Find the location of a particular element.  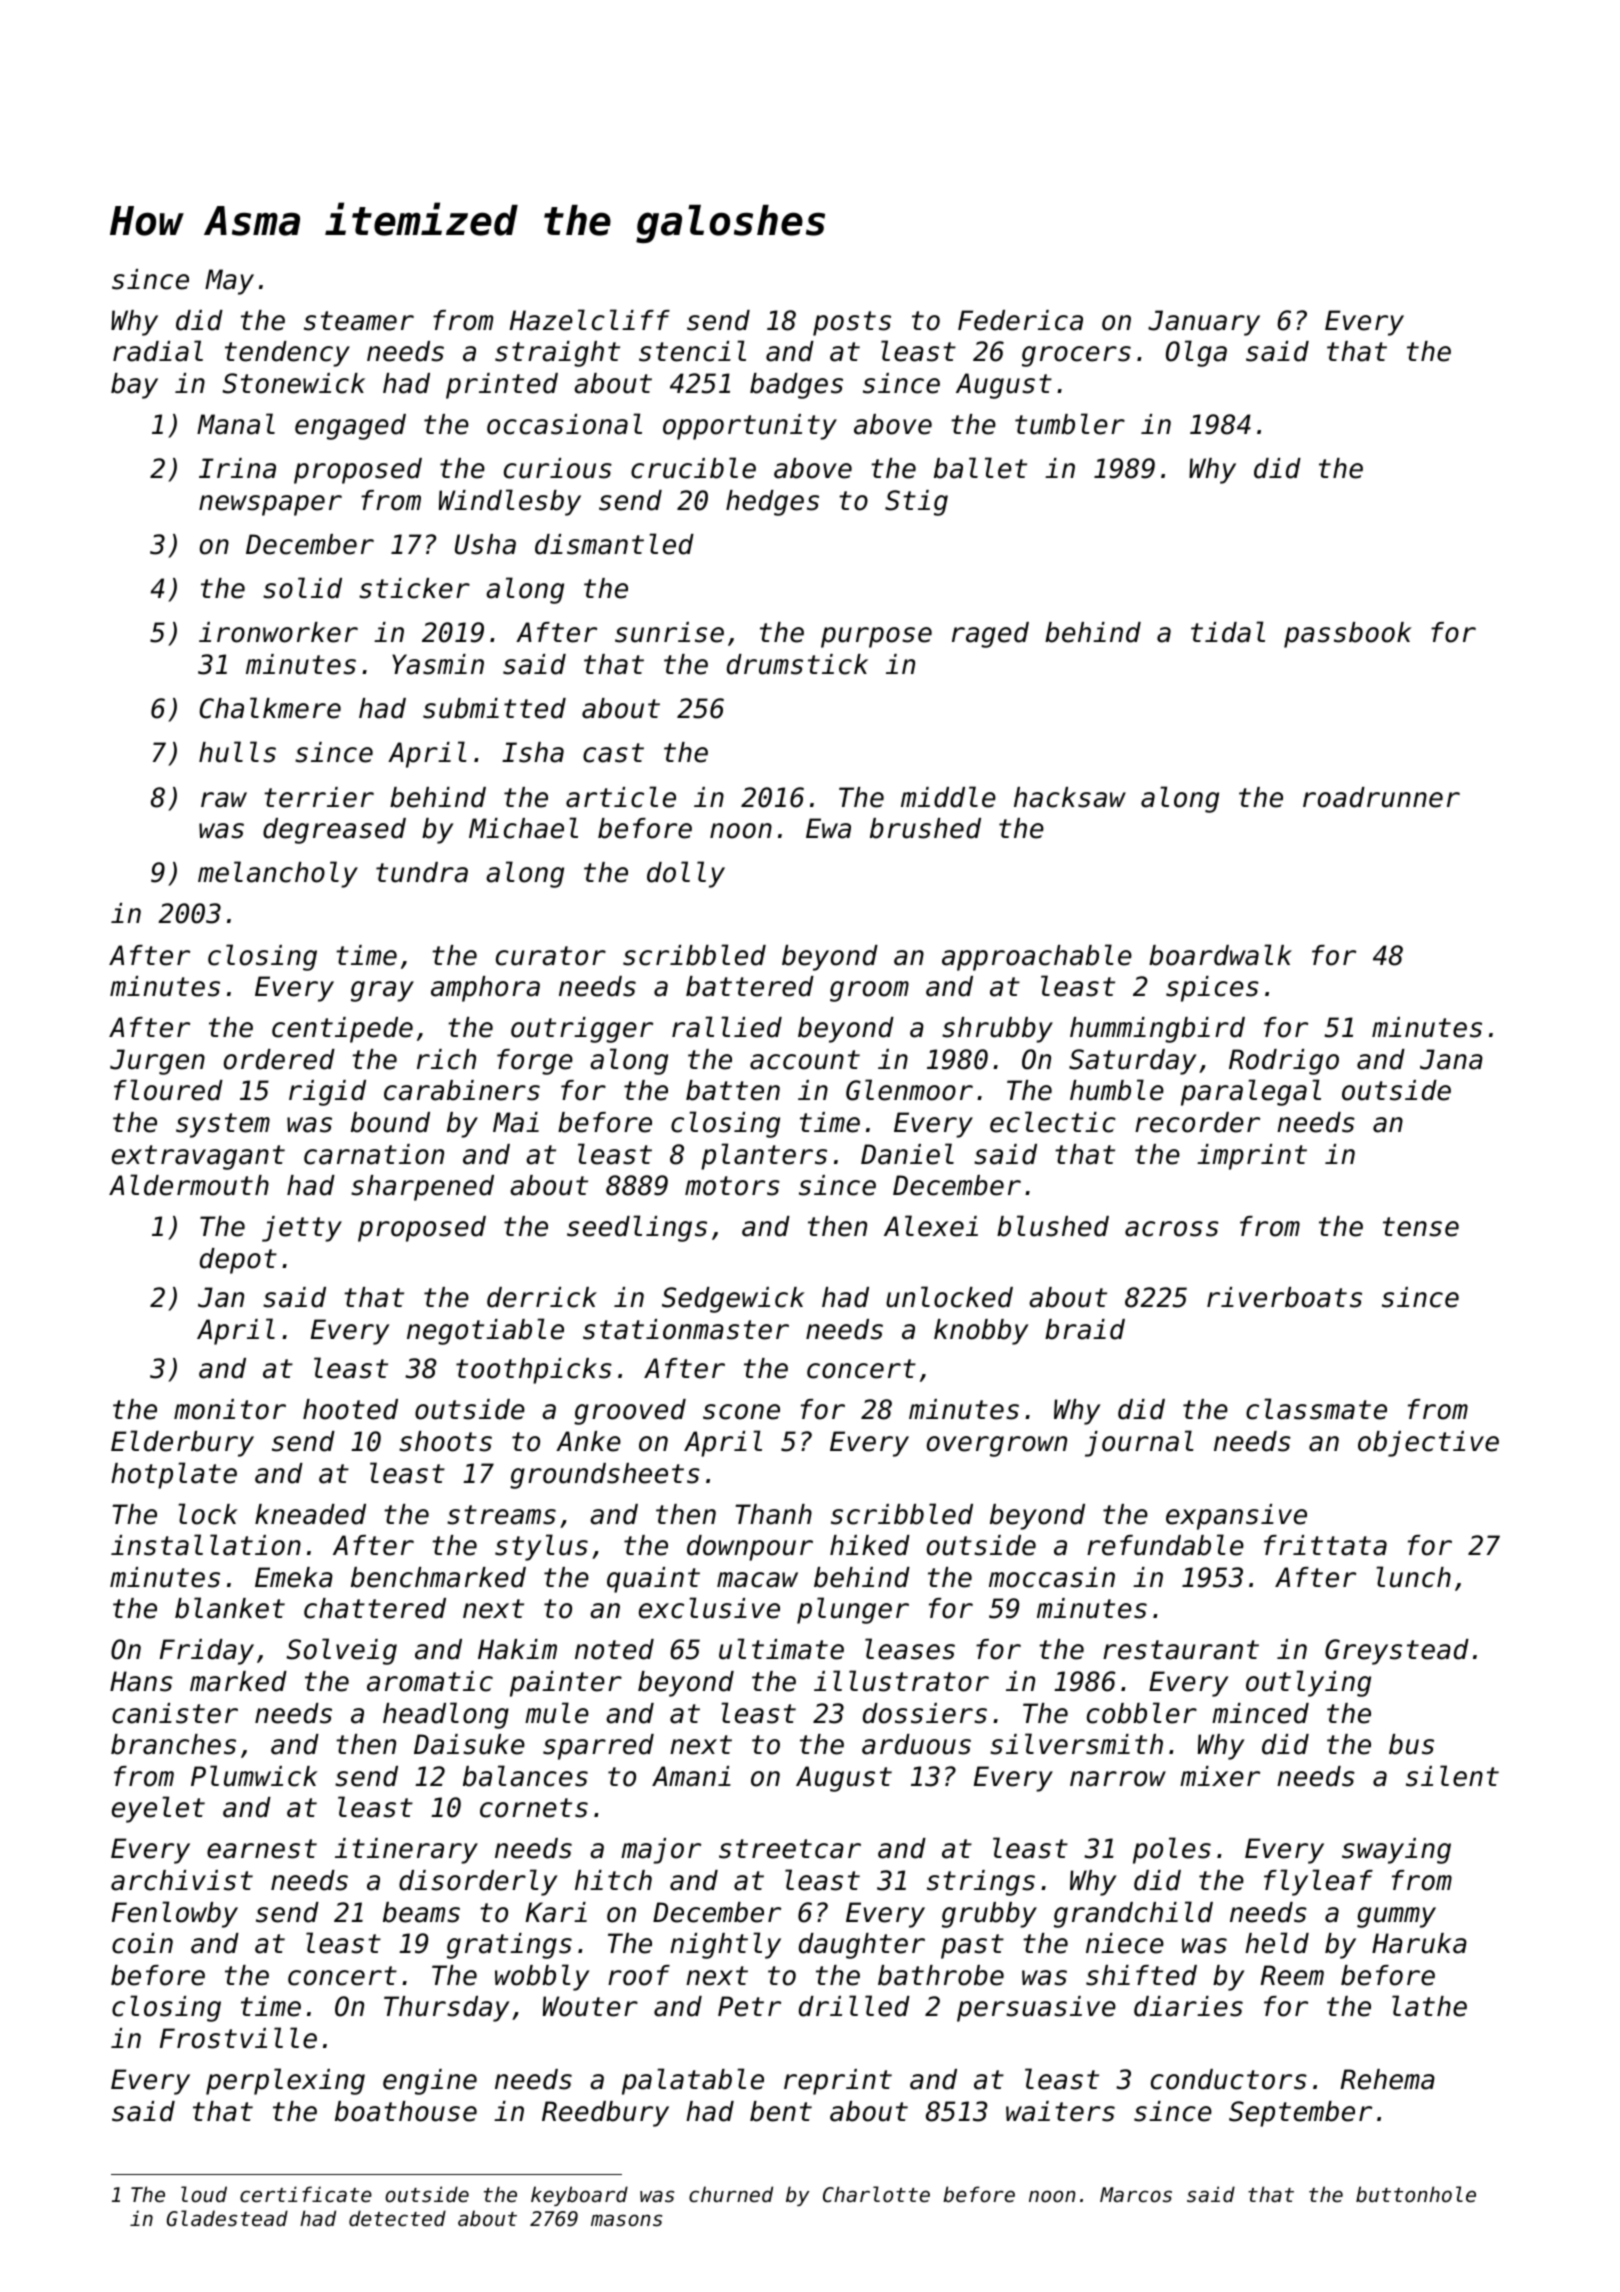

Marcos is located at coordinates (1136, 2195).
